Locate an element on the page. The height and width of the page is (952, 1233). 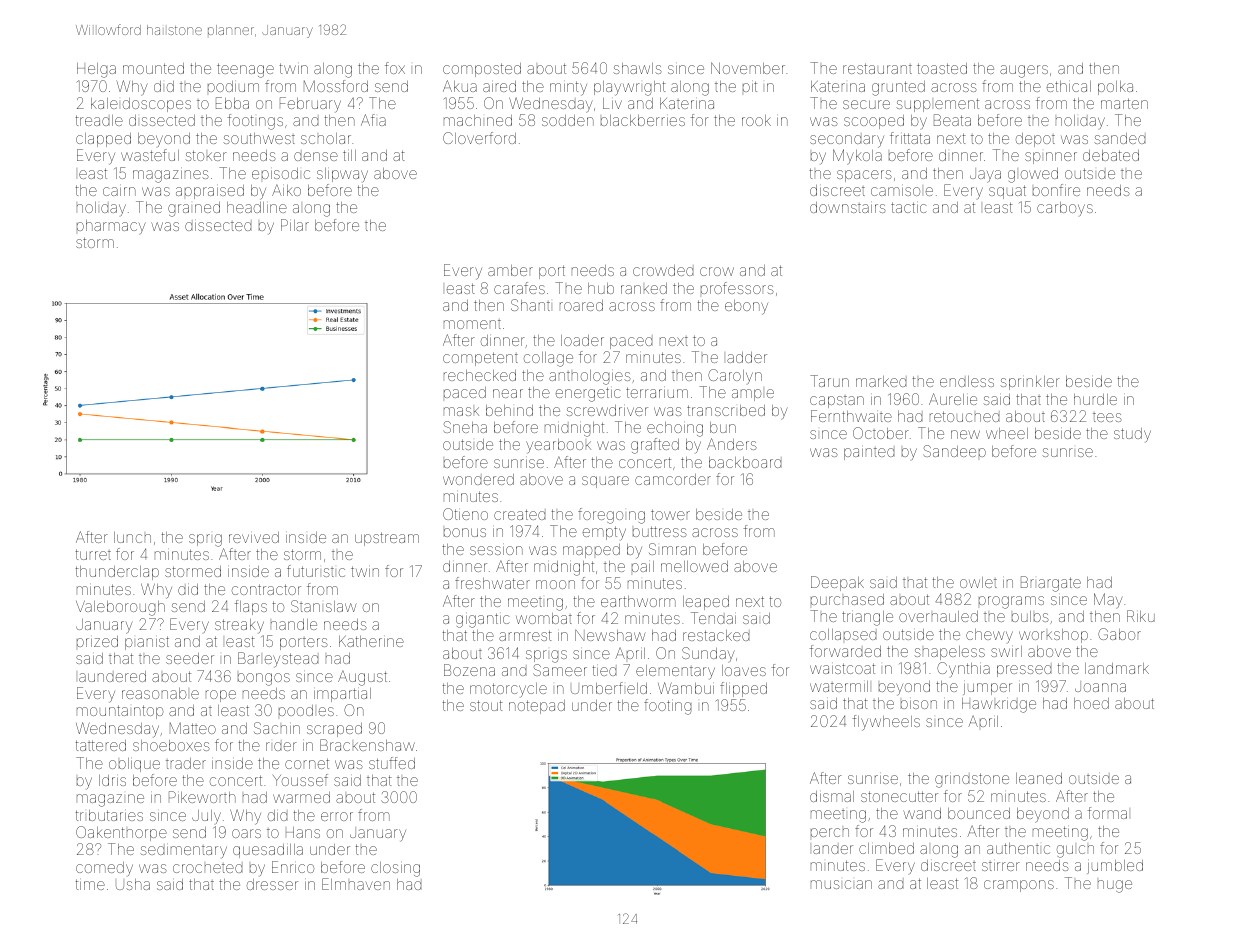
tattered is located at coordinates (101, 745).
